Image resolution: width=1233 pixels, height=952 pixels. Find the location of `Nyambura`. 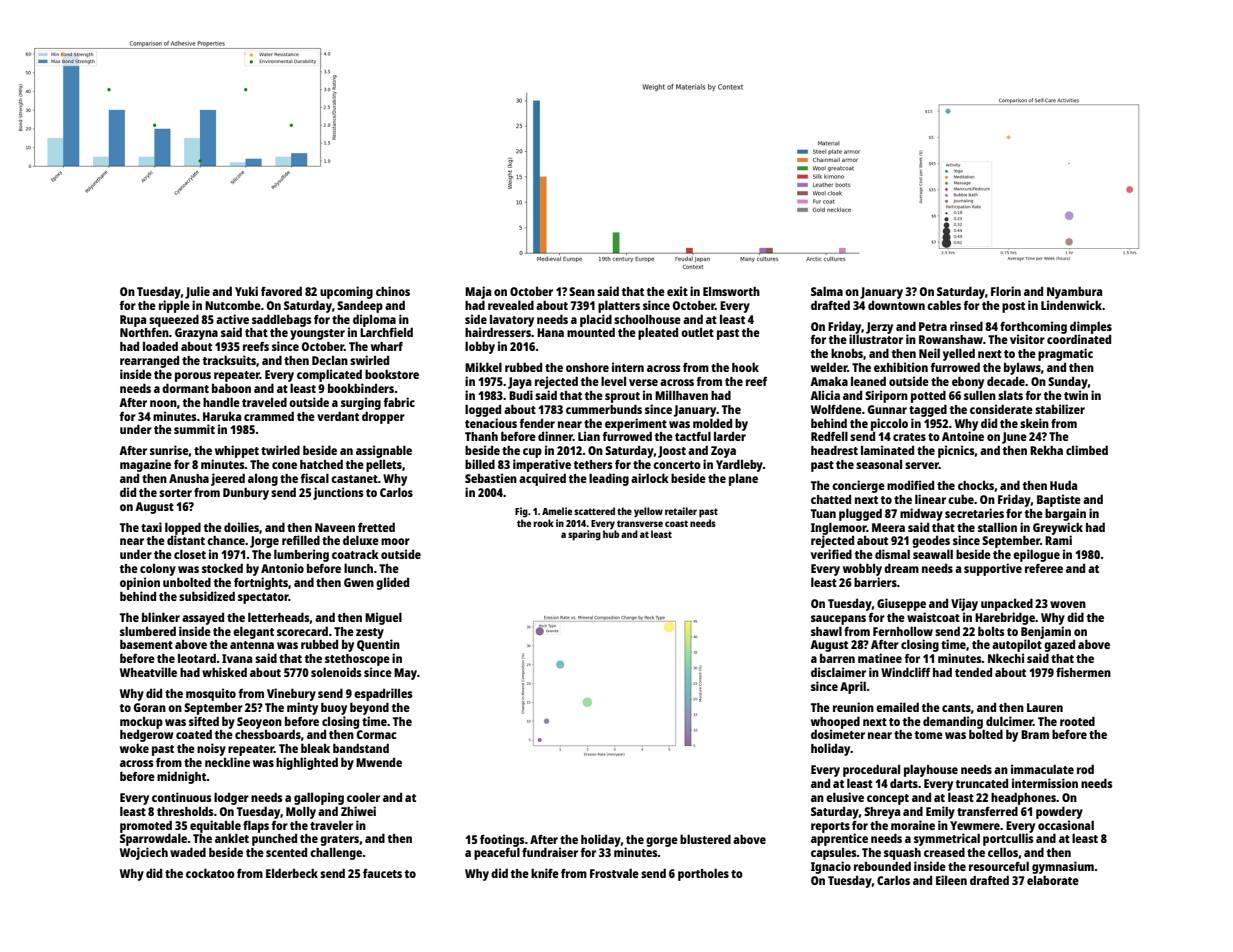

Nyambura is located at coordinates (1074, 292).
